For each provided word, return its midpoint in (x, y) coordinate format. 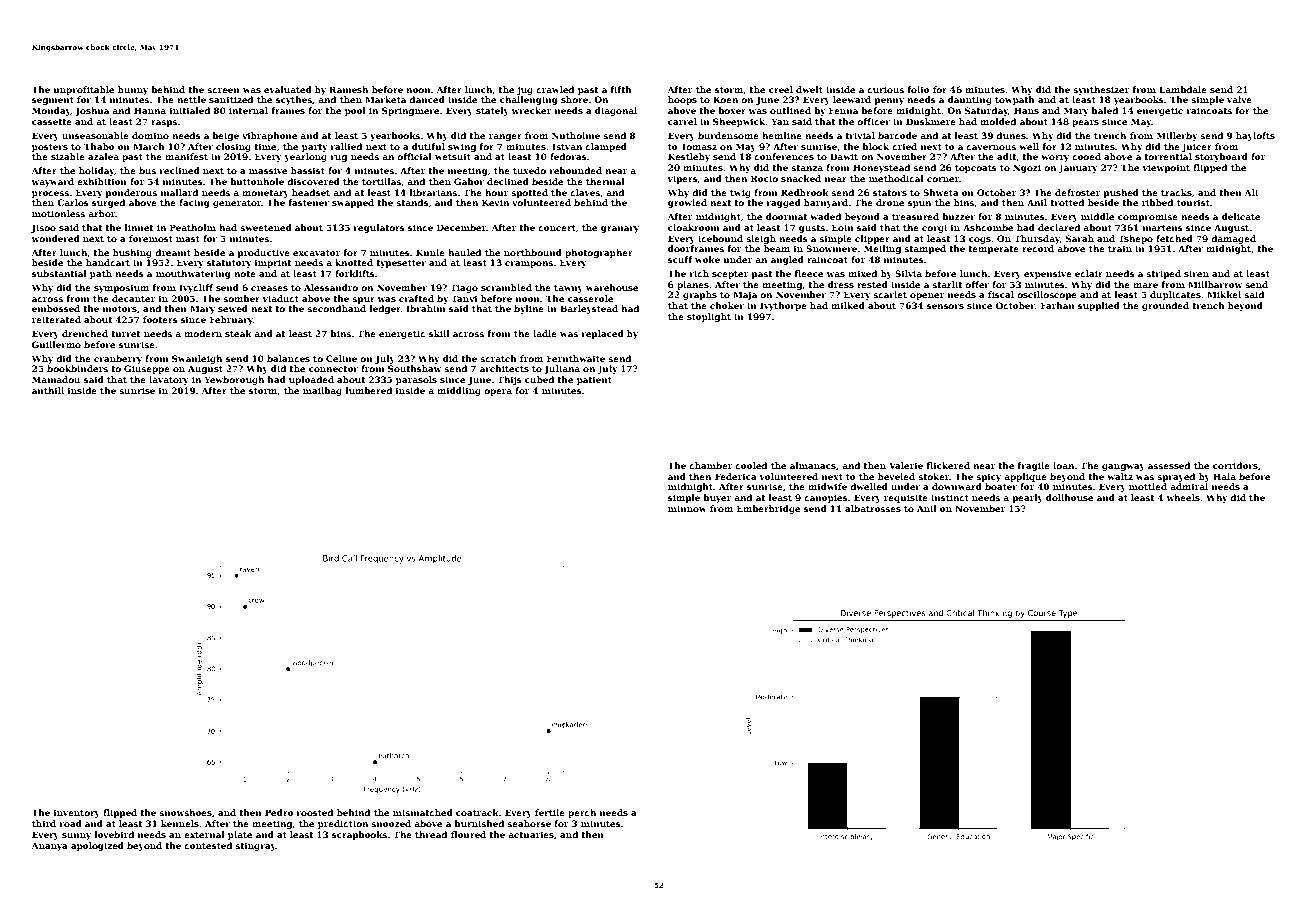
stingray (255, 846)
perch (582, 813)
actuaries (531, 834)
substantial (59, 273)
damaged (1233, 239)
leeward (852, 99)
